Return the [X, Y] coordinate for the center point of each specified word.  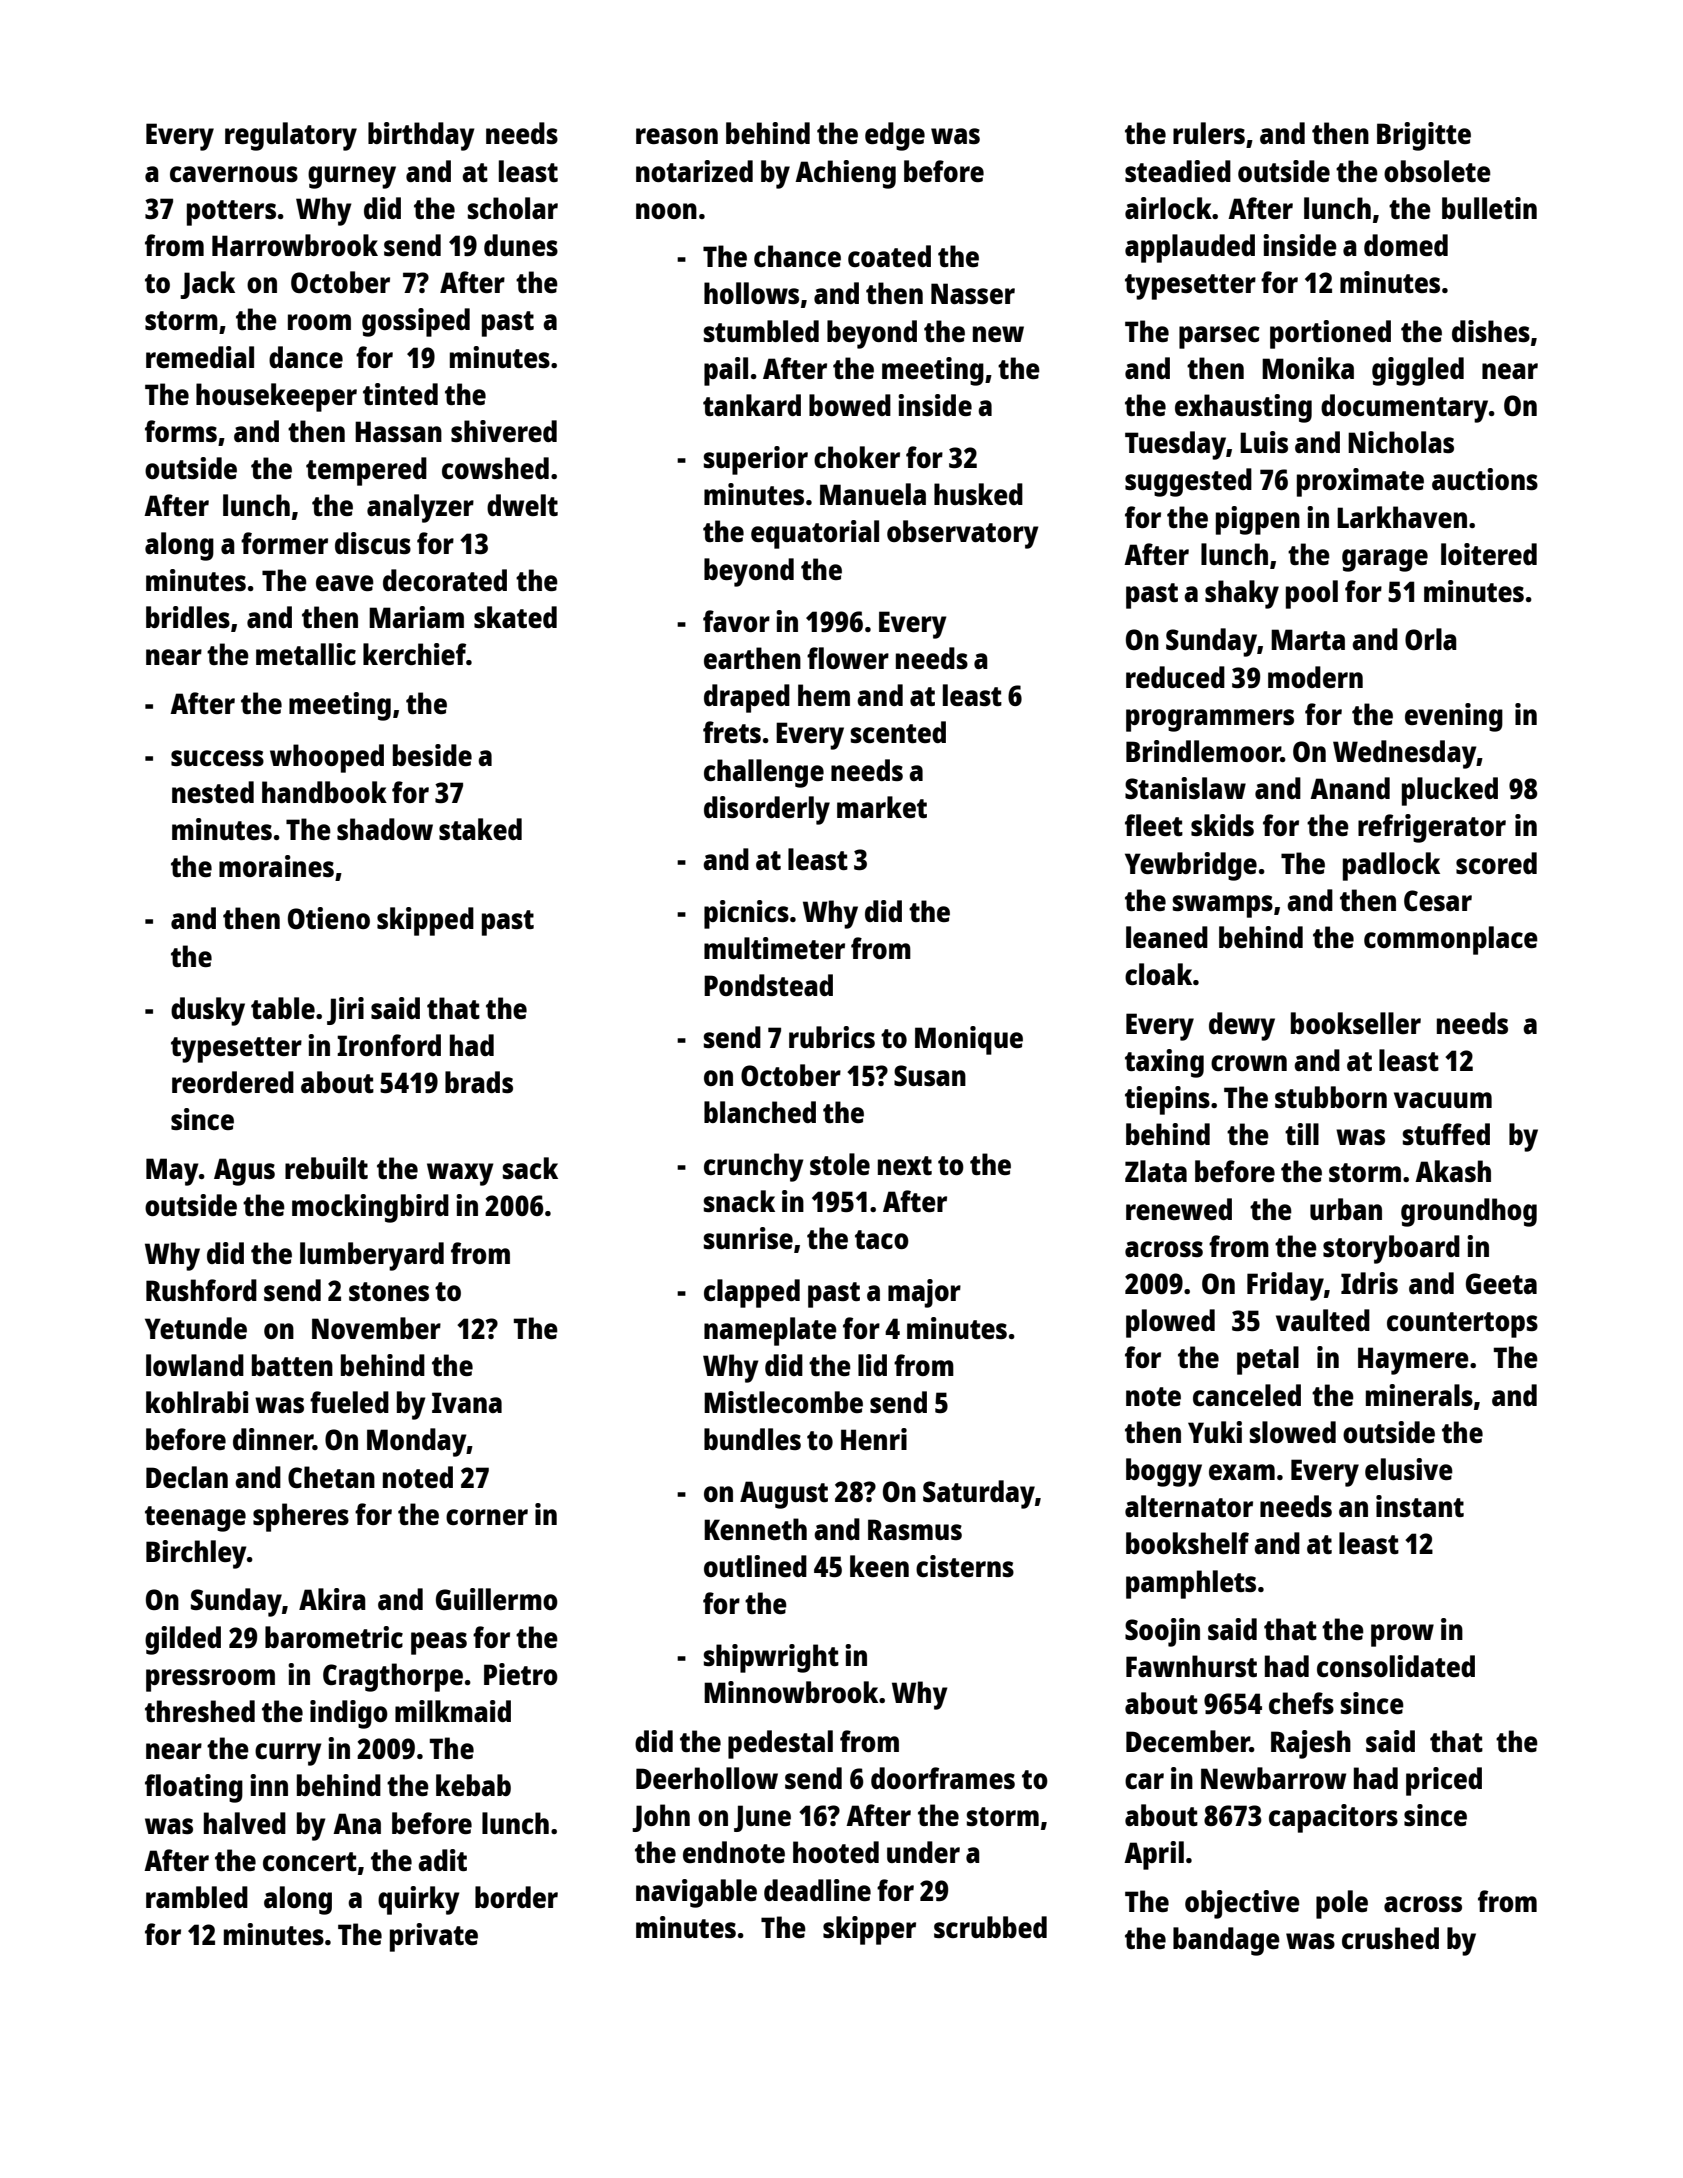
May [172, 1172]
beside [432, 755]
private [434, 1937]
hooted [836, 1852]
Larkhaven [1402, 517]
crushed [1390, 1938]
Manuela [873, 494]
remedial [200, 357]
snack [739, 1201]
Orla [1431, 639]
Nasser [973, 293]
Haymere [1413, 1361]
